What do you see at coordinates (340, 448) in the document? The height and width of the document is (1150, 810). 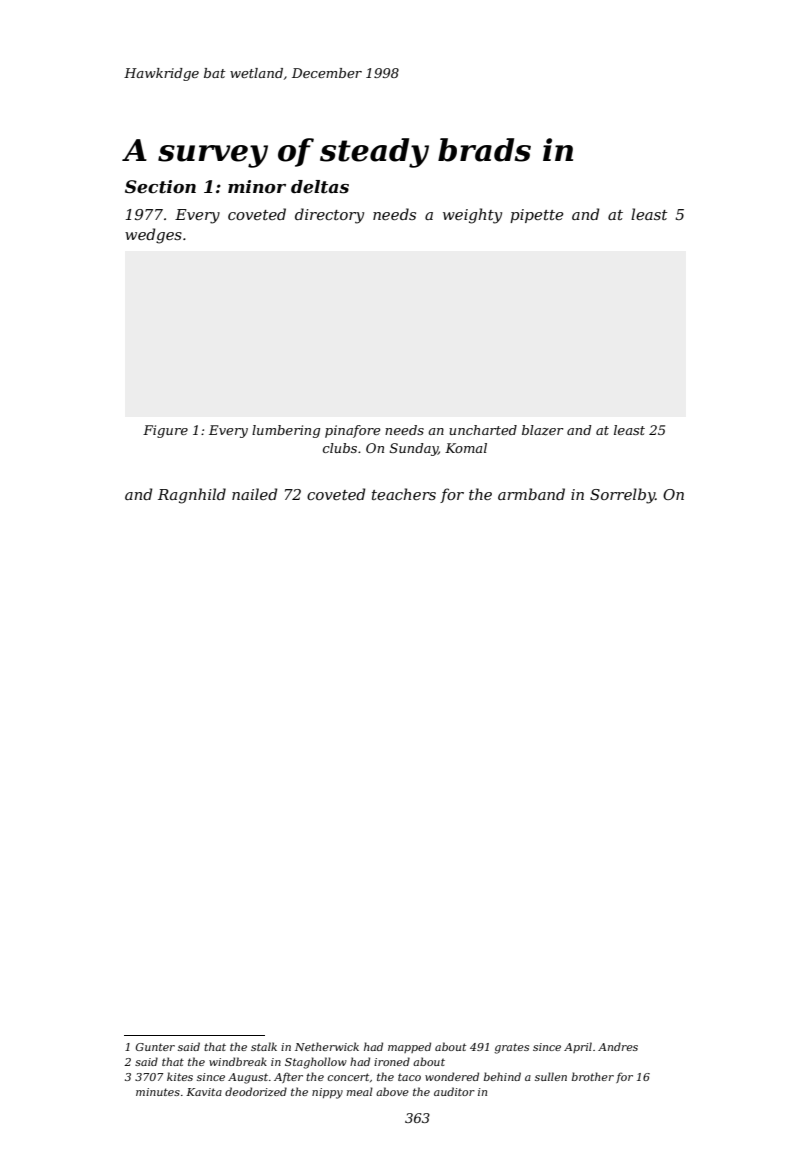 I see `clubs` at bounding box center [340, 448].
